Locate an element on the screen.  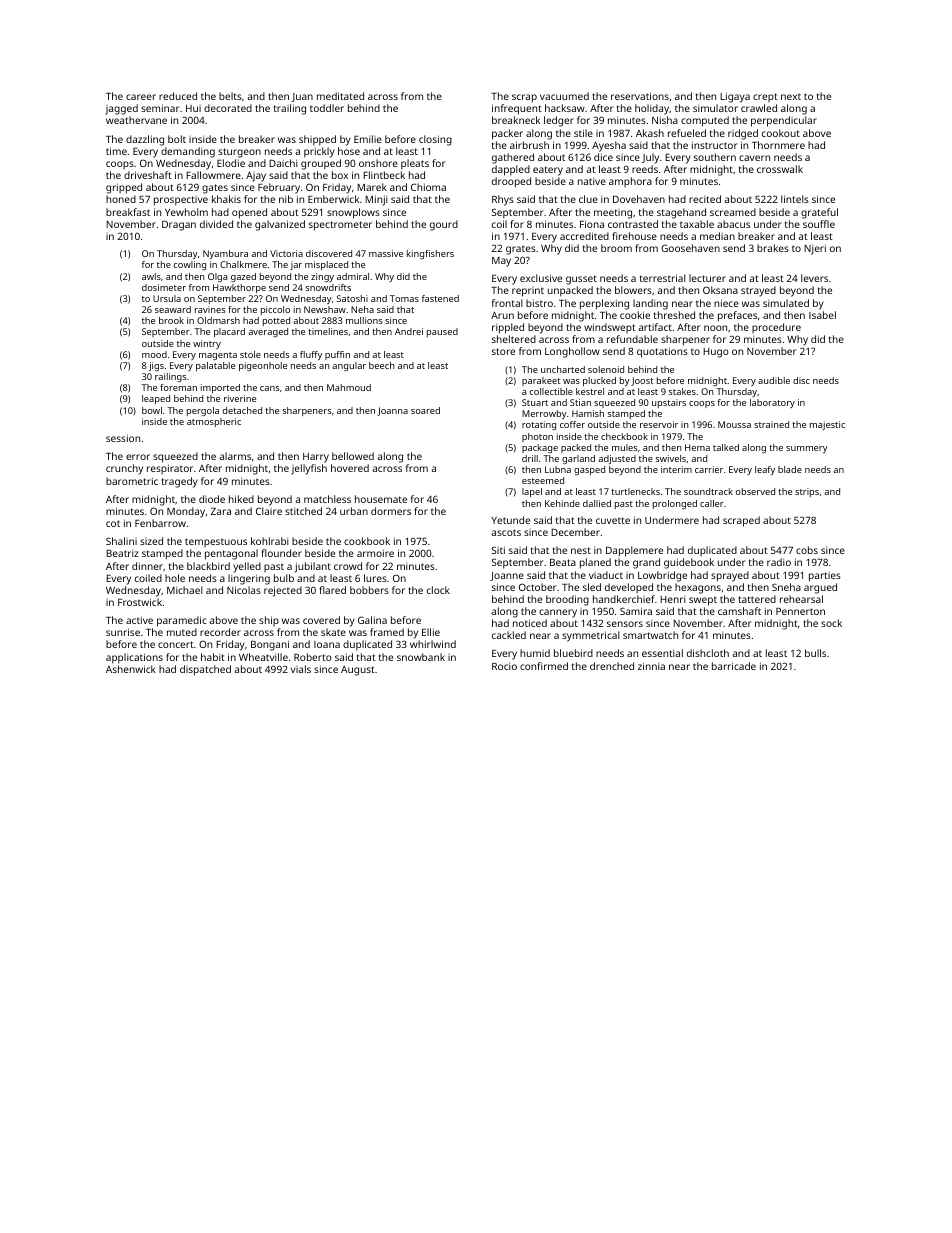
cuvette is located at coordinates (613, 520).
